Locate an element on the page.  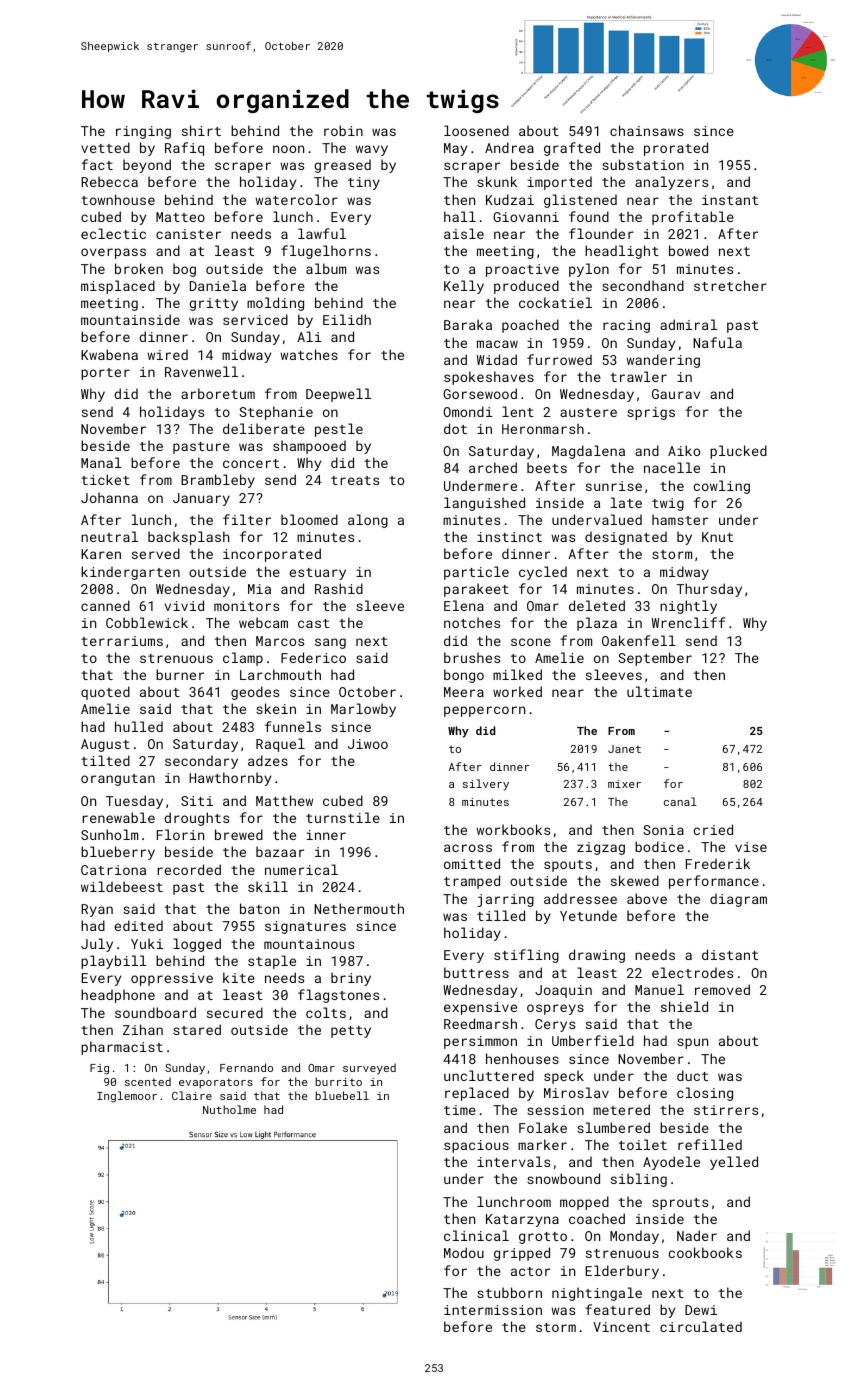
closing is located at coordinates (705, 1094).
